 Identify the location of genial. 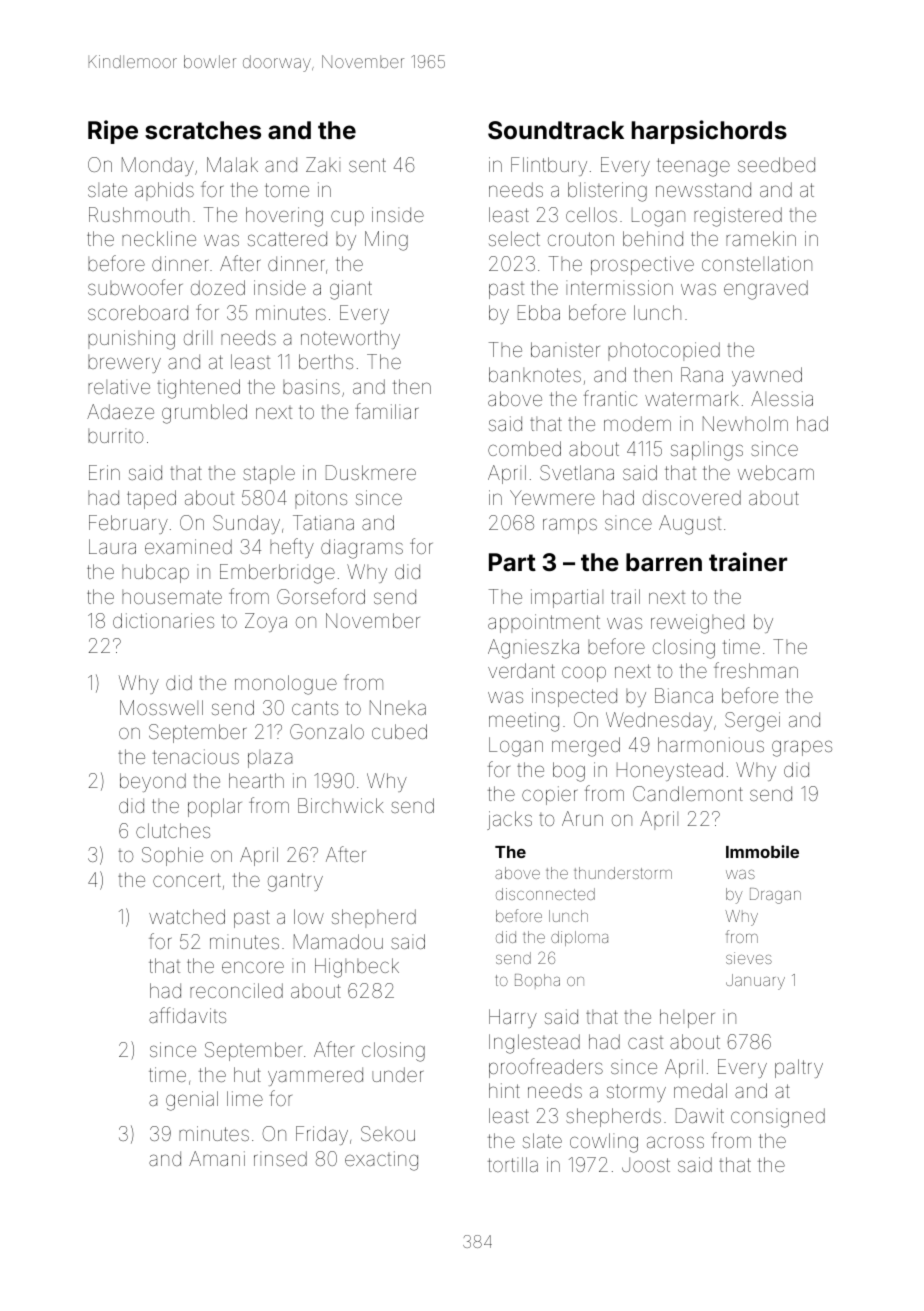
(192, 1101).
